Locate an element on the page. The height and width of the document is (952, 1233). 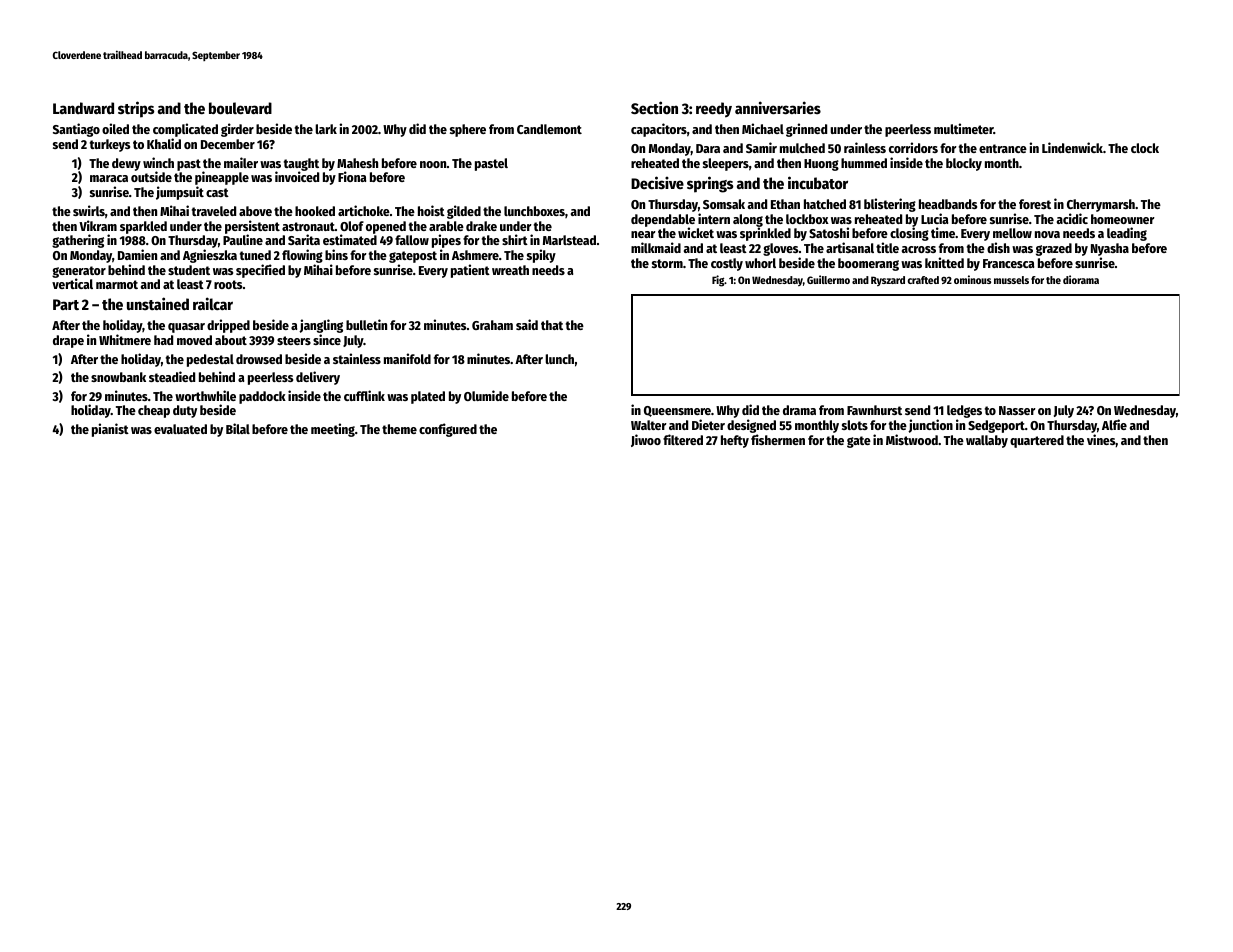
clock is located at coordinates (1145, 148).
